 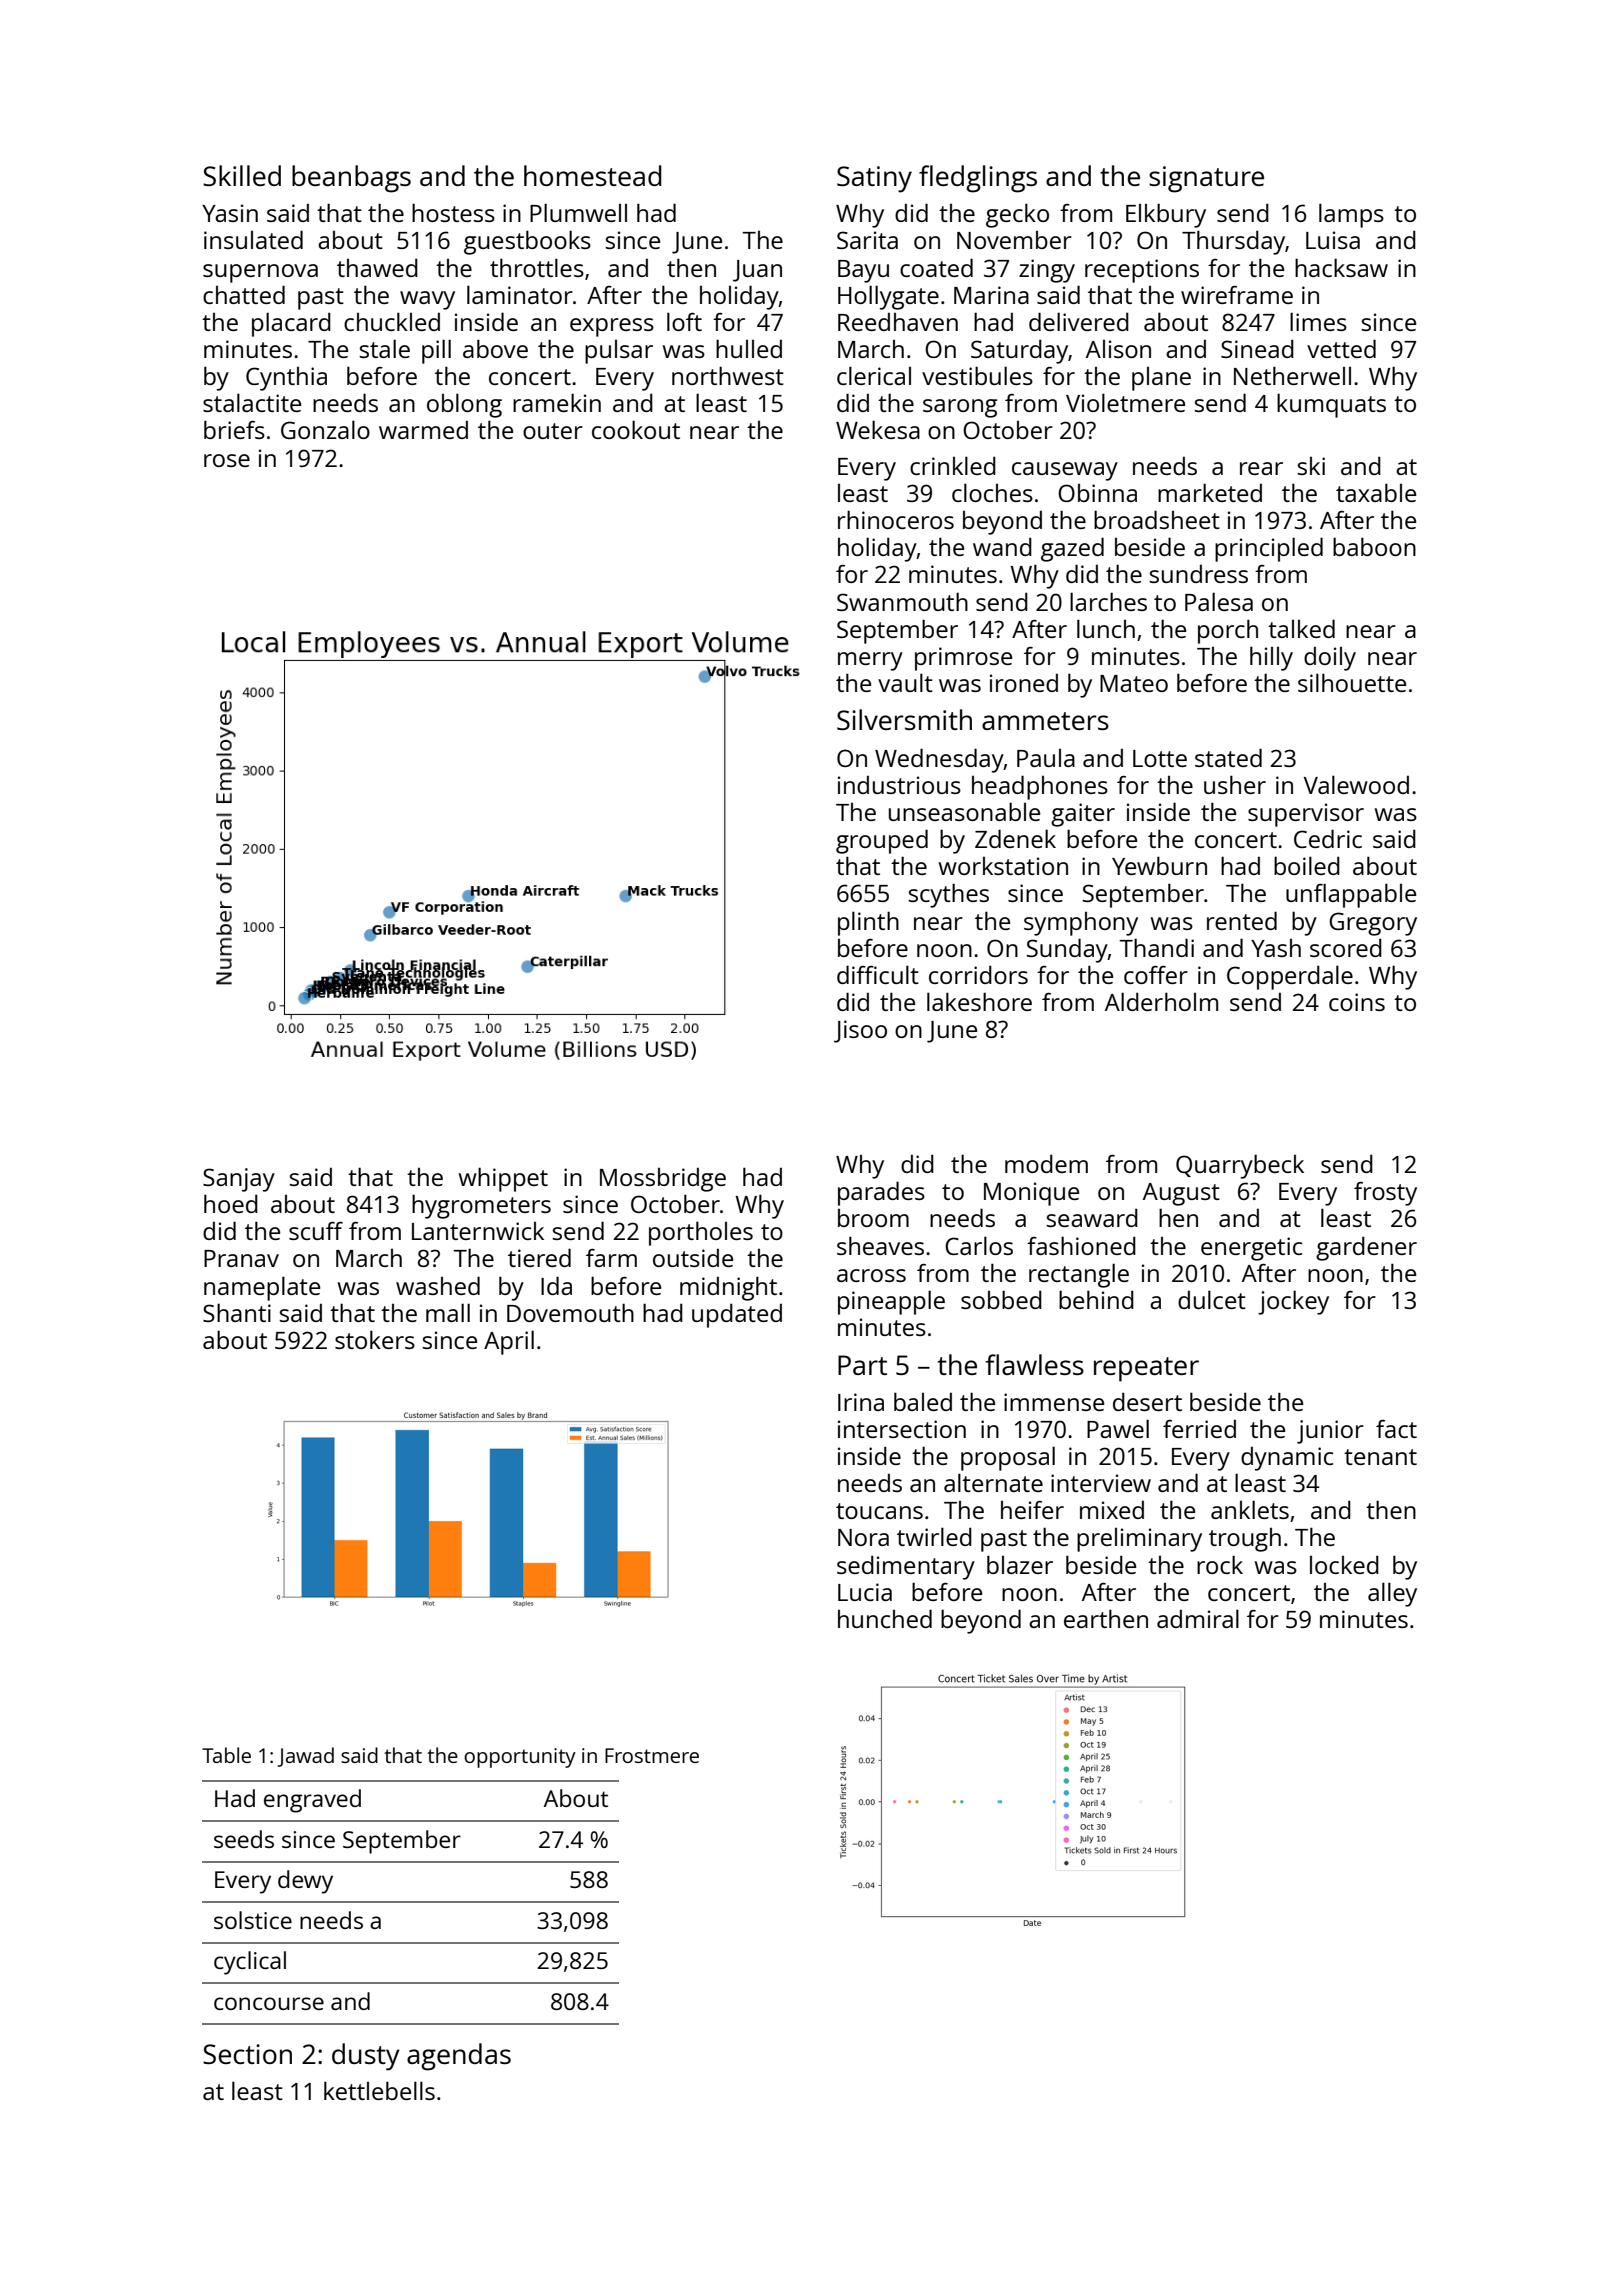 What do you see at coordinates (239, 1180) in the screenshot?
I see `Sanjay` at bounding box center [239, 1180].
